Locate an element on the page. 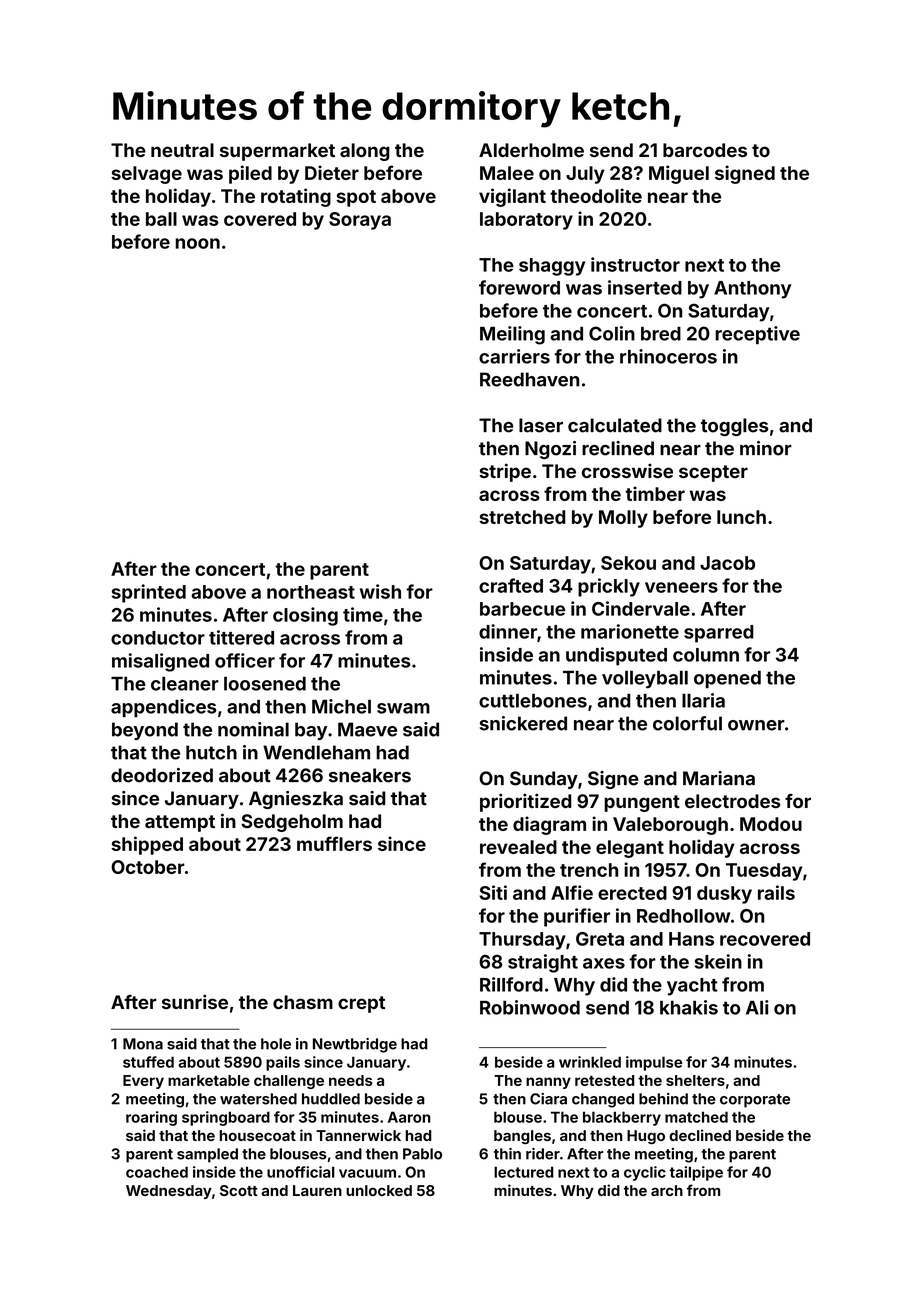 The width and height of the page is (924, 1308). barcodes is located at coordinates (705, 150).
